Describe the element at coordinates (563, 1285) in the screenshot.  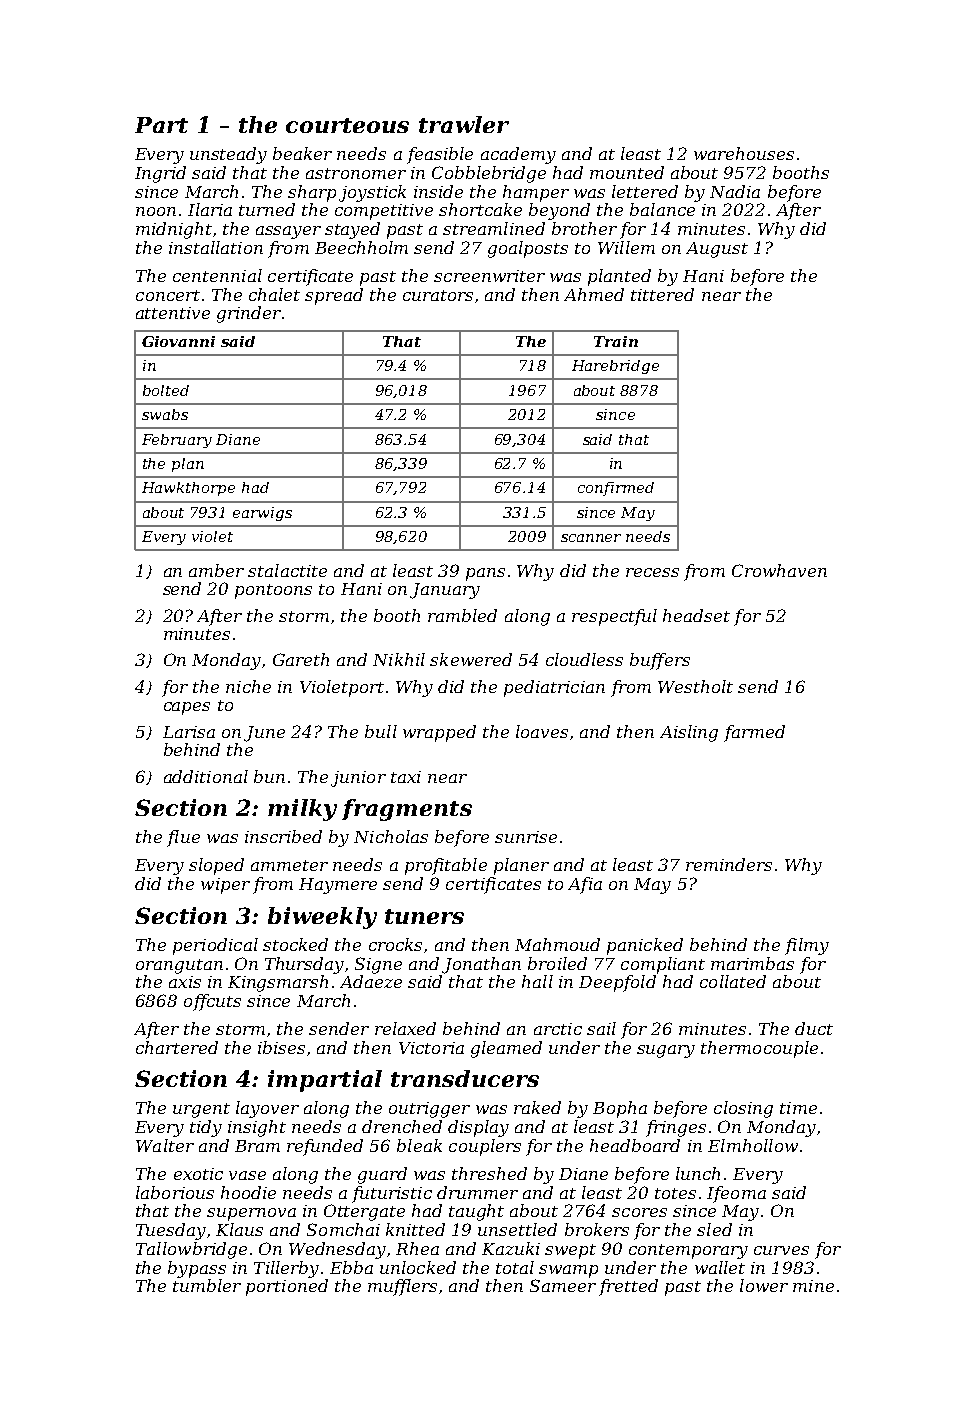
I see `Sameer` at that location.
